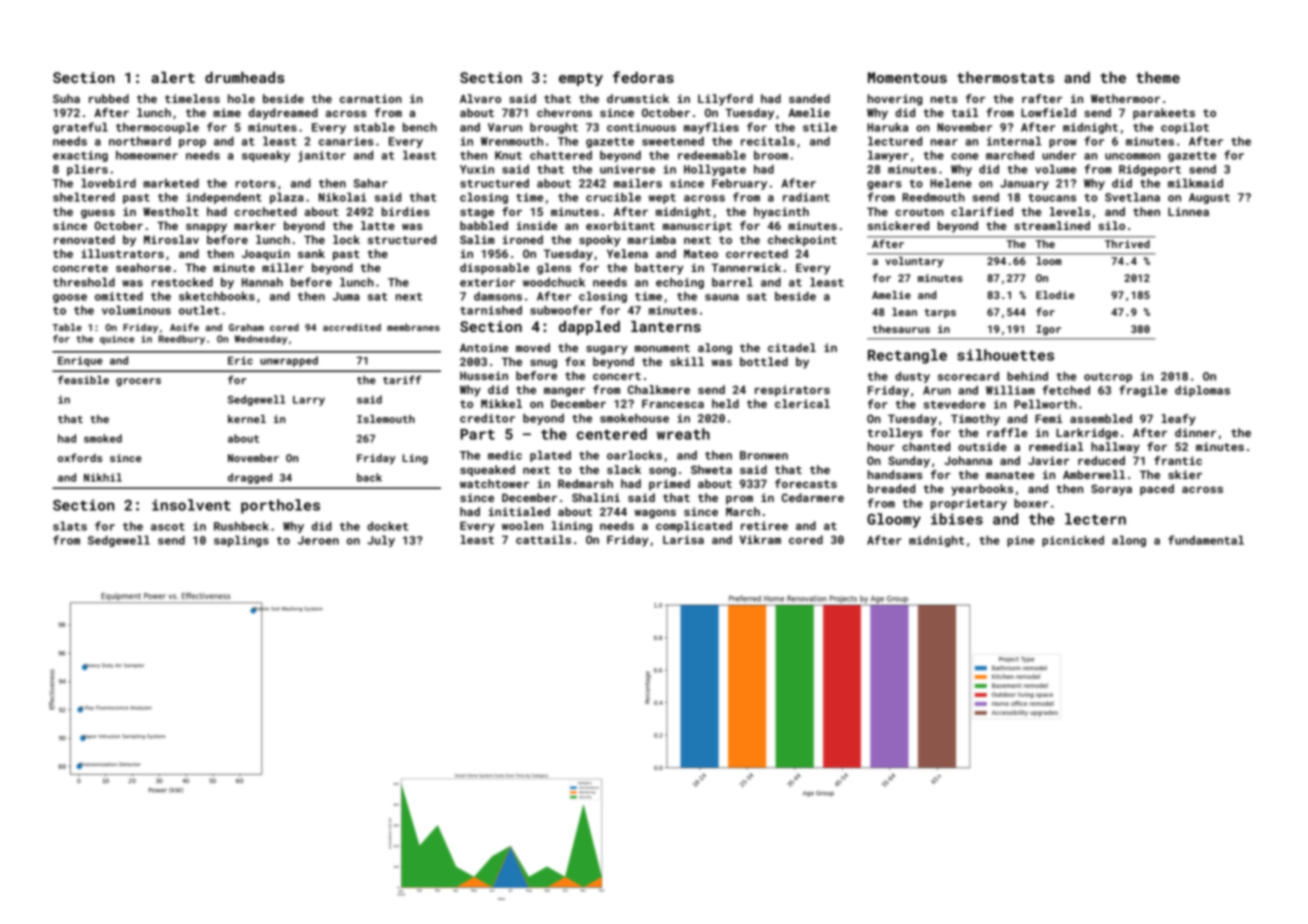 The width and height of the page is (1308, 924). What do you see at coordinates (262, 282) in the page?
I see `Hannah` at bounding box center [262, 282].
